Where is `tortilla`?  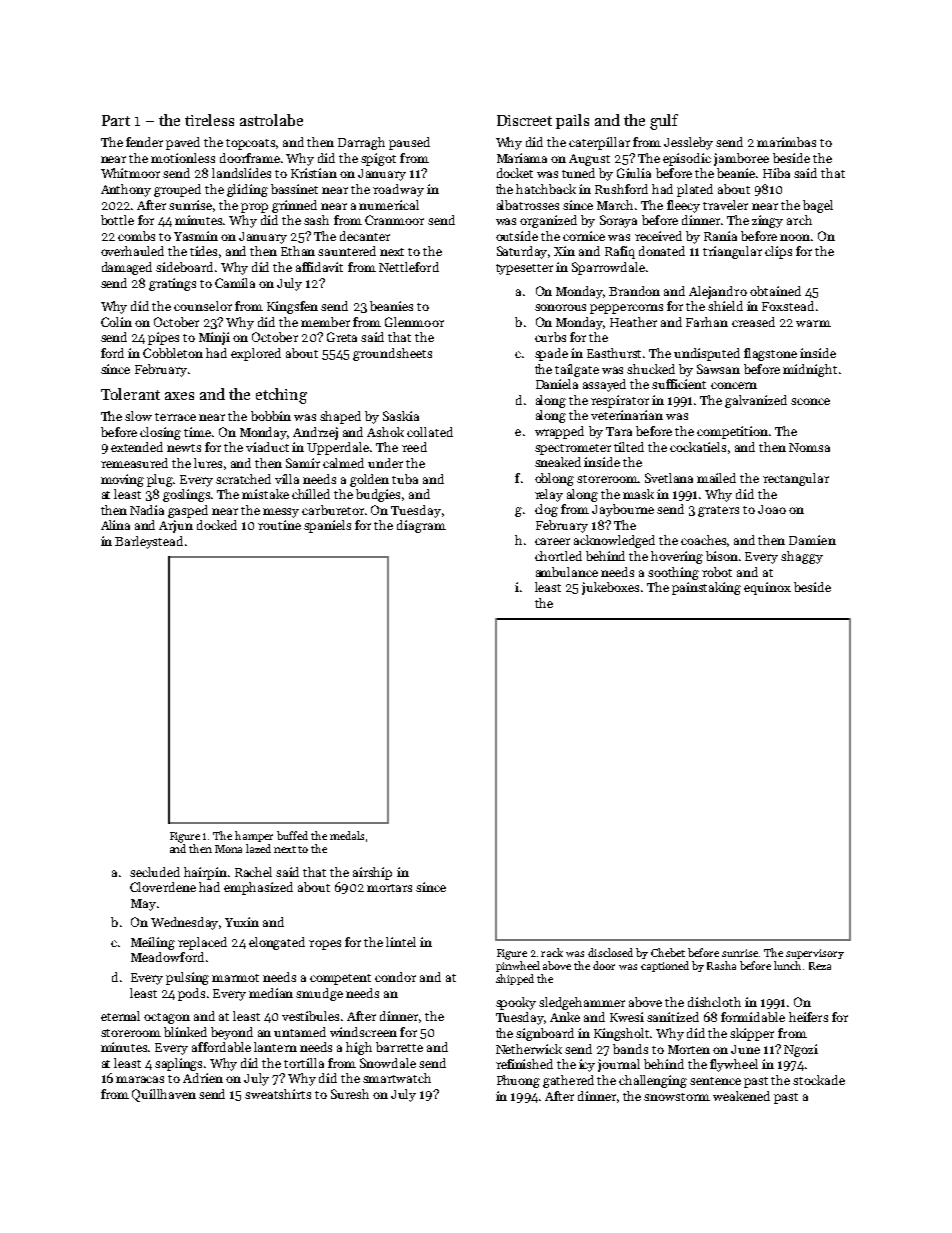
tortilla is located at coordinates (304, 1063).
